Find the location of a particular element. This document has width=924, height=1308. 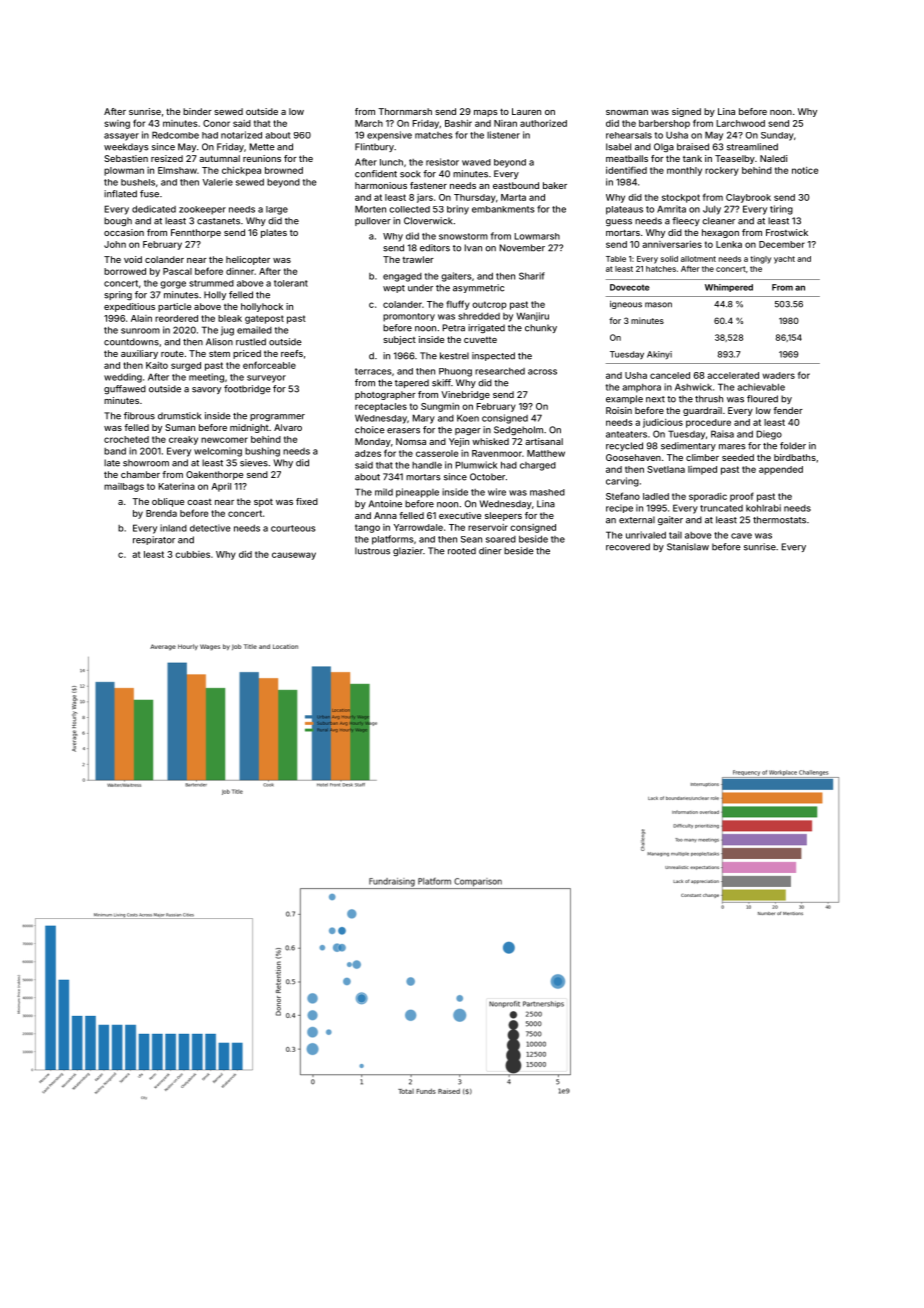

cubbies is located at coordinates (192, 554).
